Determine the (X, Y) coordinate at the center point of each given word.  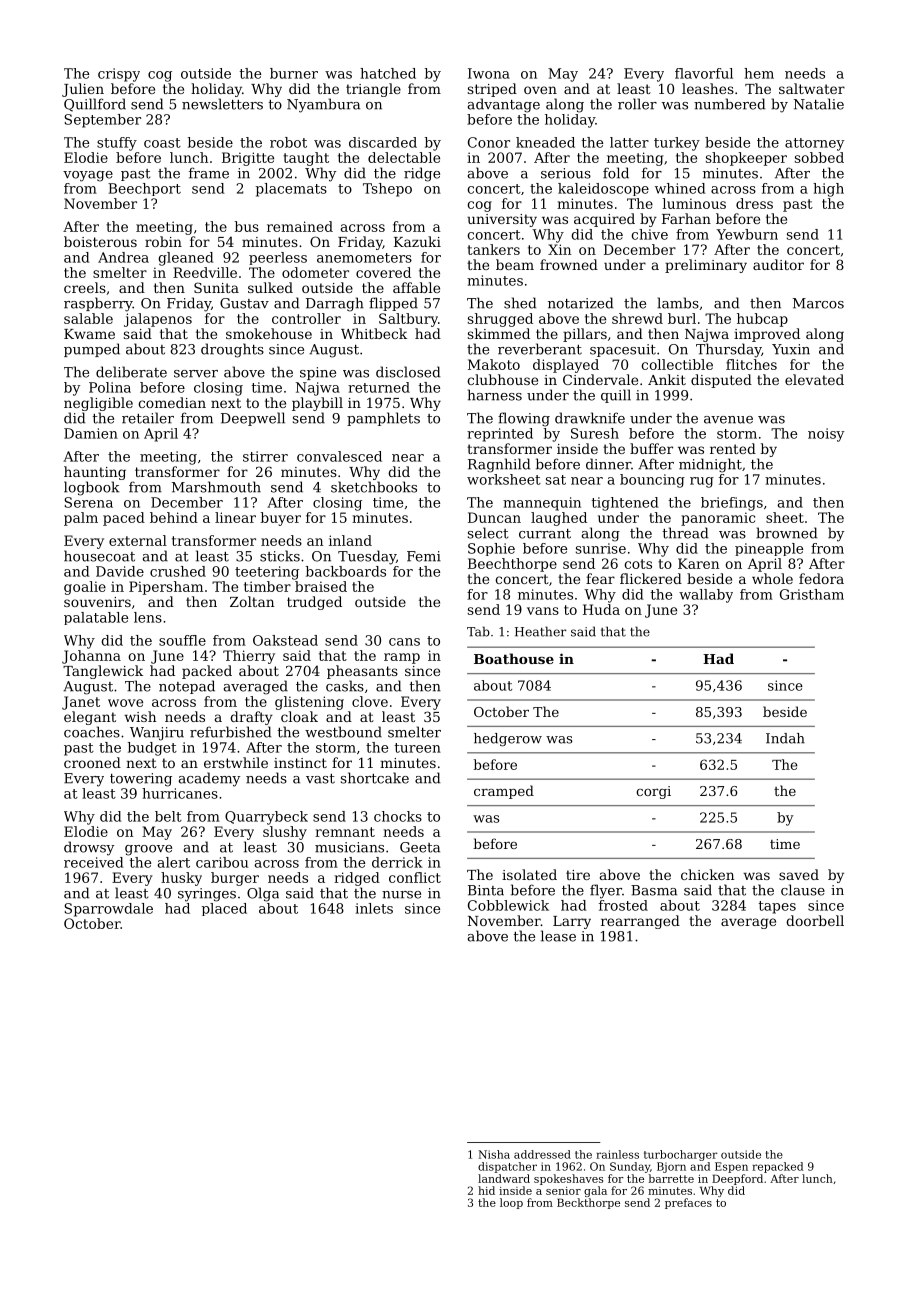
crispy (119, 75)
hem (759, 73)
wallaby (706, 596)
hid (486, 1190)
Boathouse (514, 658)
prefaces (688, 1203)
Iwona (489, 73)
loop (511, 1203)
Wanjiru (157, 734)
